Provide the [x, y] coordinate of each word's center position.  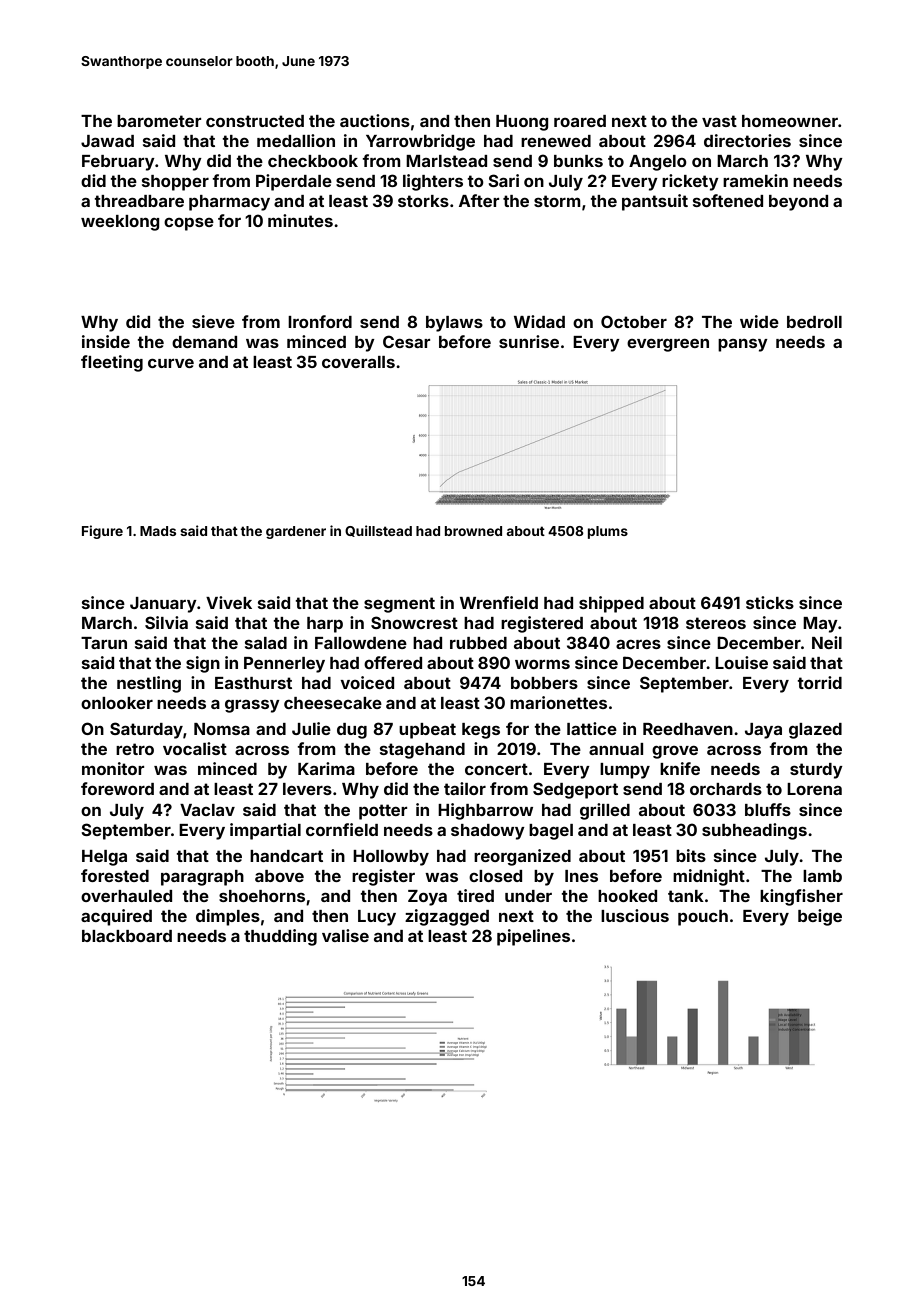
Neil [827, 642]
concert [496, 769]
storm [557, 201]
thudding [280, 937]
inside [106, 341]
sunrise [529, 341]
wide [759, 321]
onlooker [117, 703]
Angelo [658, 163]
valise [345, 935]
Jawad [107, 141]
